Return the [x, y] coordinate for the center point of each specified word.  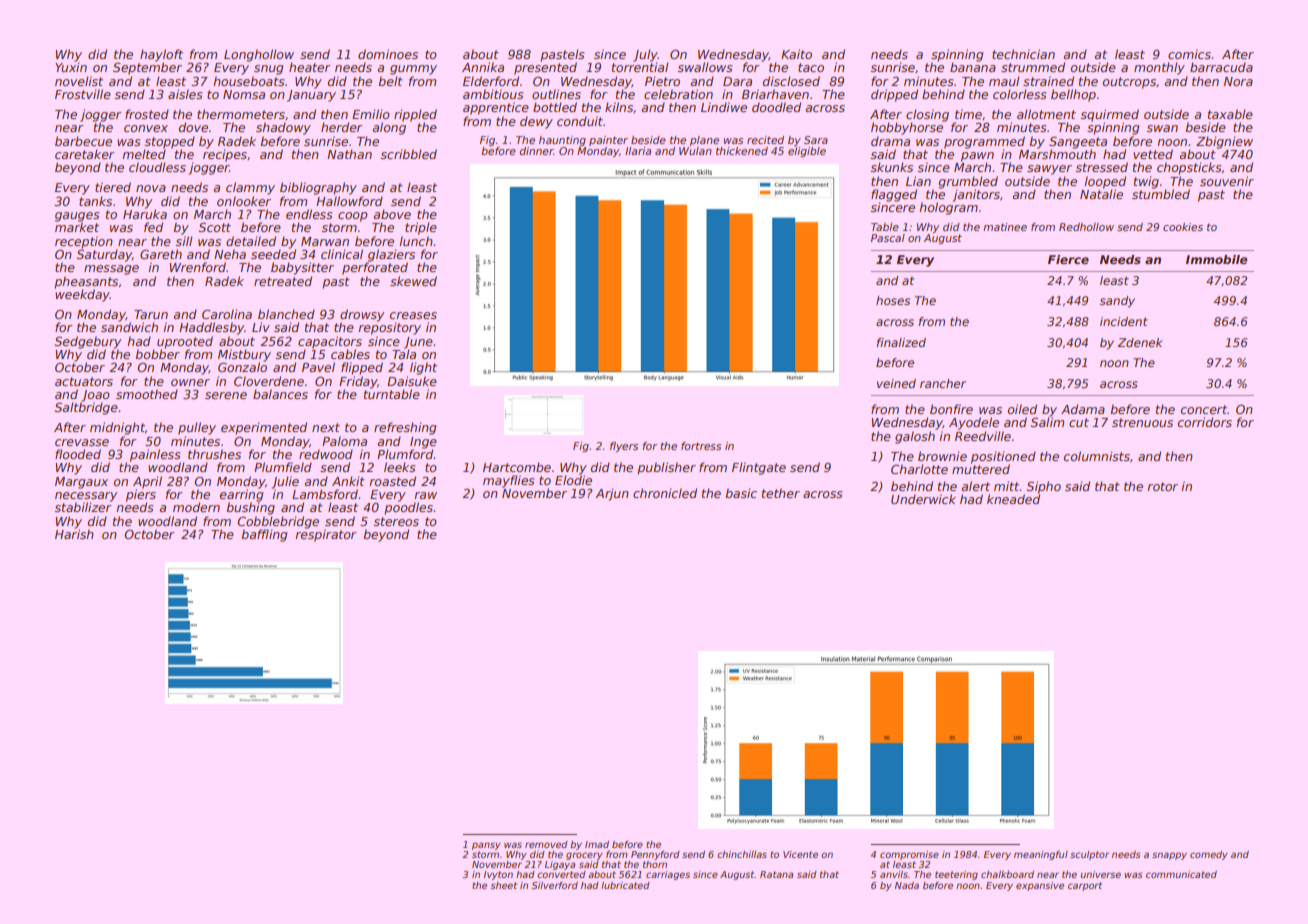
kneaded [1013, 499]
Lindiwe [724, 107]
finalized [901, 342]
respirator [326, 535]
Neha [230, 254]
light [423, 368]
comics [1189, 54]
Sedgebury [88, 342]
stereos [396, 521]
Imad [597, 844]
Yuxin [71, 67]
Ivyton [498, 875]
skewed [413, 281]
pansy [486, 846]
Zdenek [1140, 342]
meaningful [1041, 855]
